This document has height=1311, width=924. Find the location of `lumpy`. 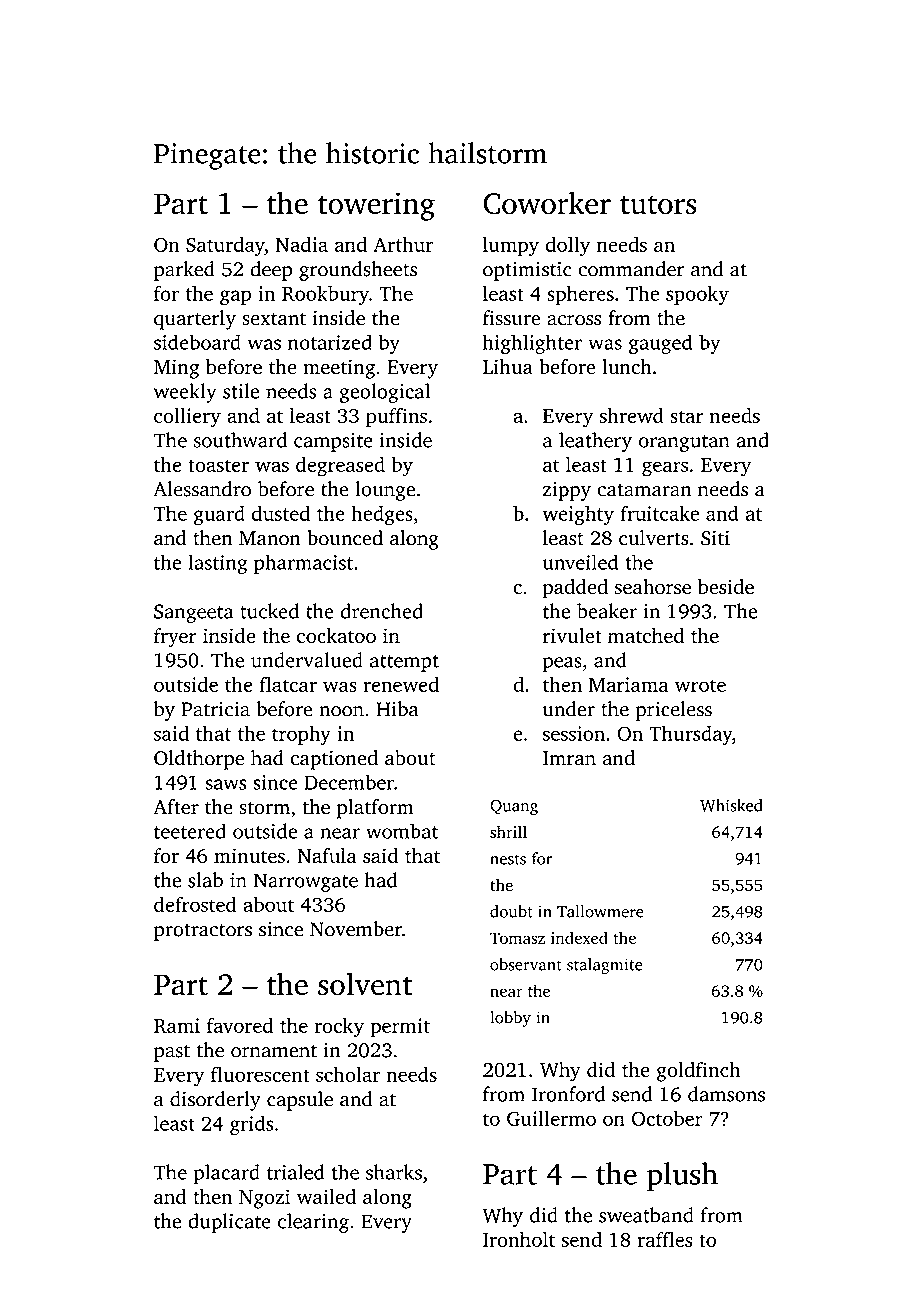

lumpy is located at coordinates (511, 246).
